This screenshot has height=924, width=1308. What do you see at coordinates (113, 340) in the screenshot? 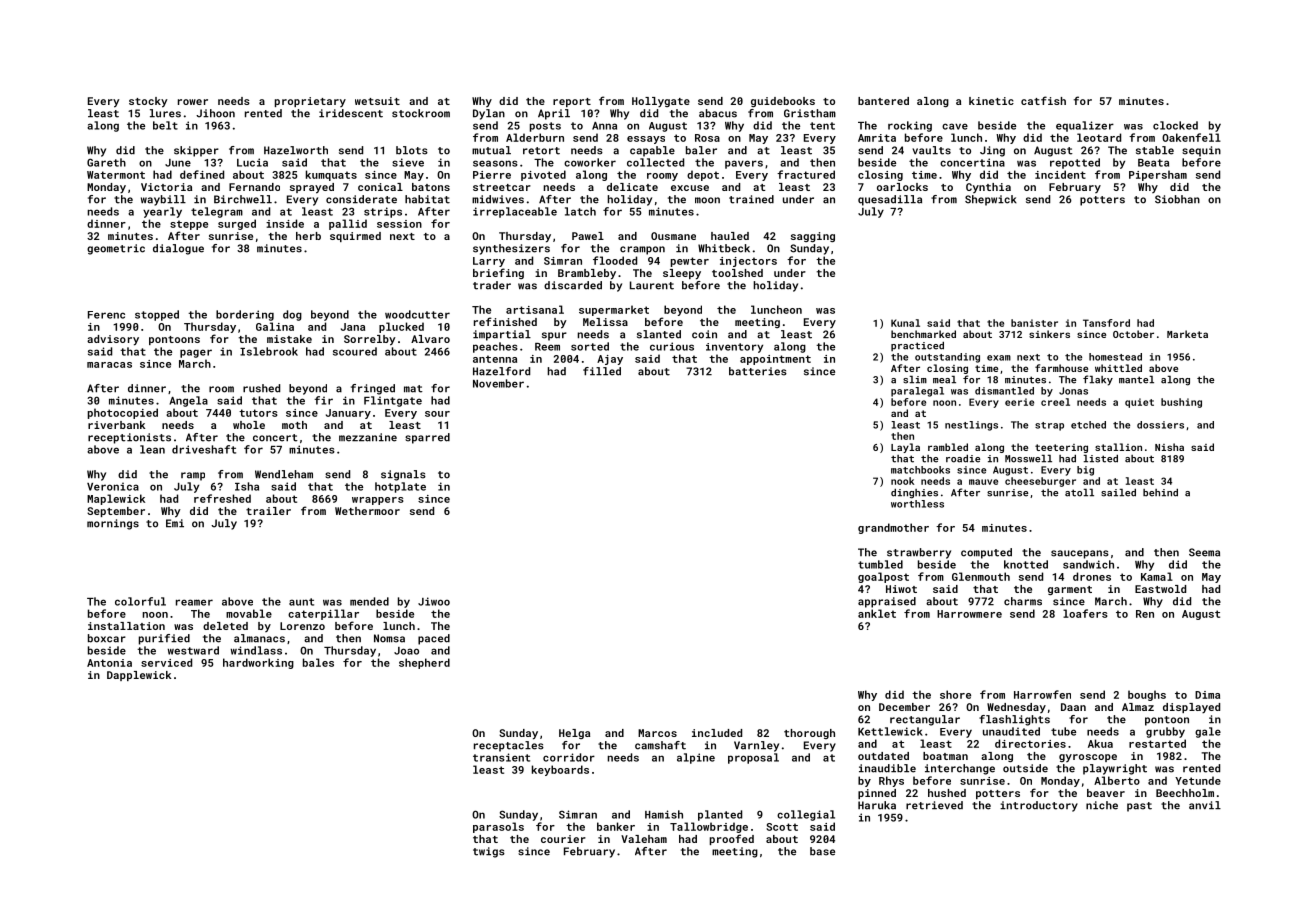
I see `advisory` at bounding box center [113, 340].
